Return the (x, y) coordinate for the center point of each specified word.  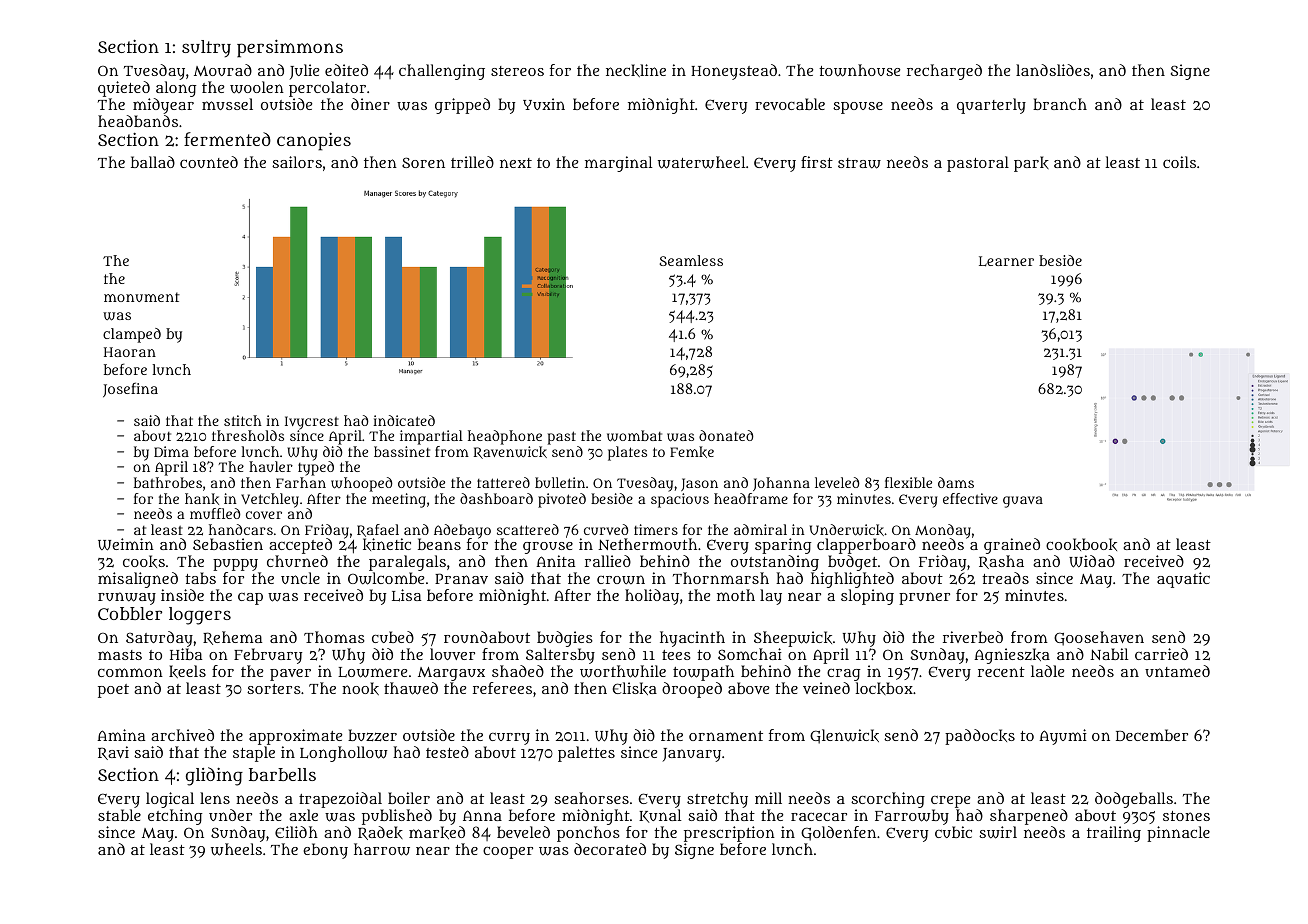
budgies (565, 639)
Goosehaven (1099, 638)
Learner (1006, 261)
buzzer (372, 735)
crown (621, 580)
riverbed (973, 637)
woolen (257, 87)
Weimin (126, 544)
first (817, 162)
